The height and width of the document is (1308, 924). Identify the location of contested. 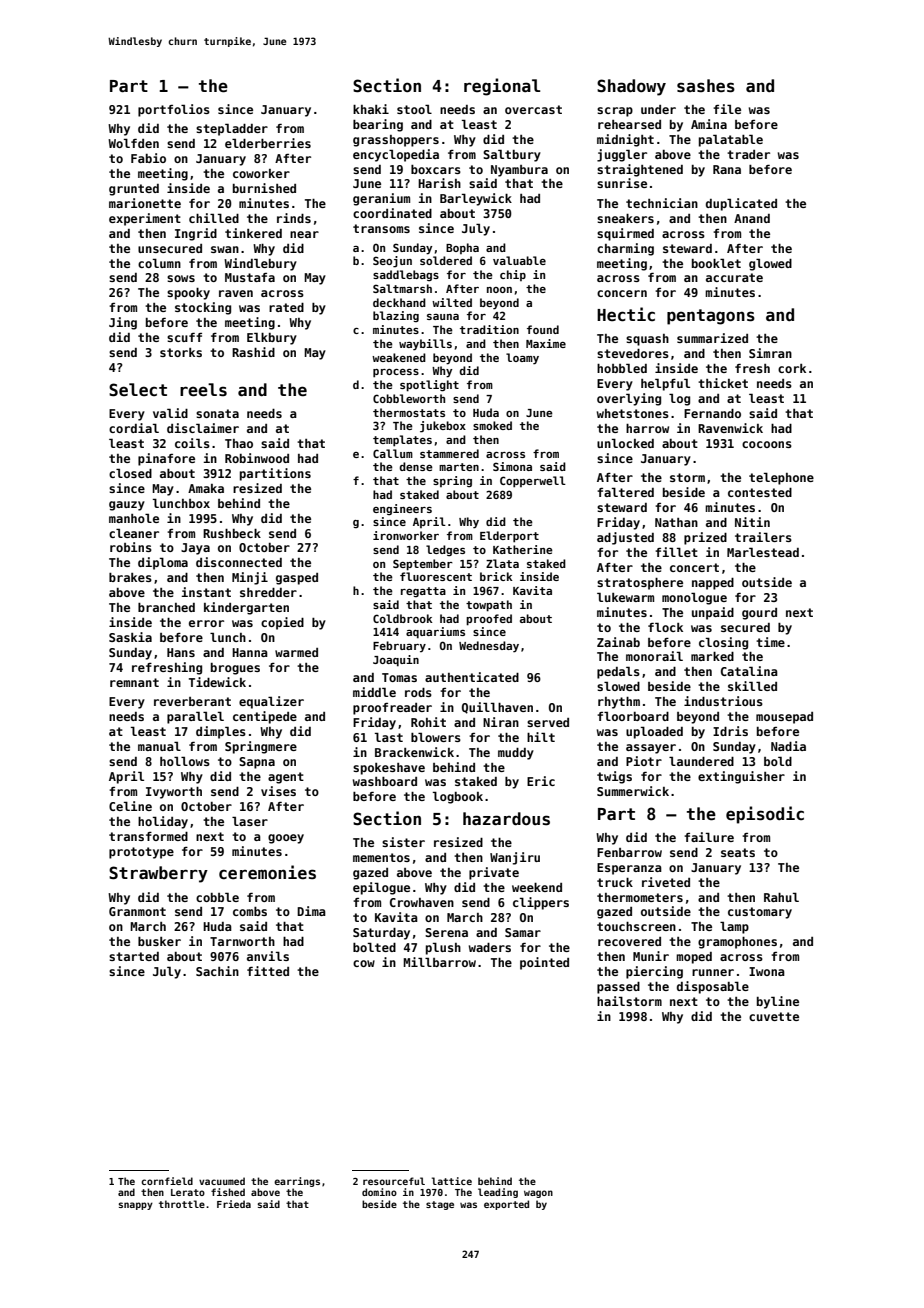
(760, 492).
